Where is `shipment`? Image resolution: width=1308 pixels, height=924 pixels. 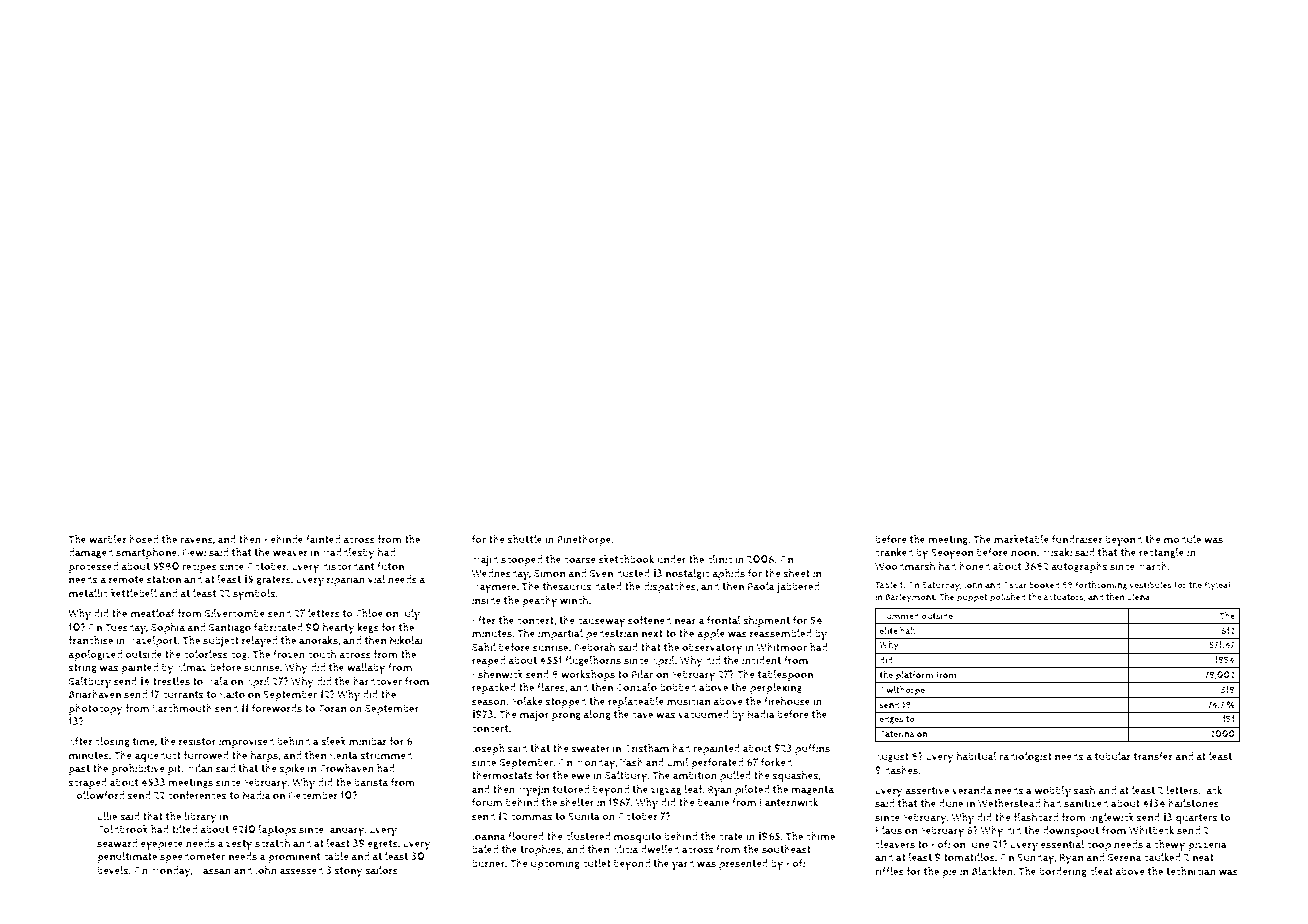 shipment is located at coordinates (766, 621).
